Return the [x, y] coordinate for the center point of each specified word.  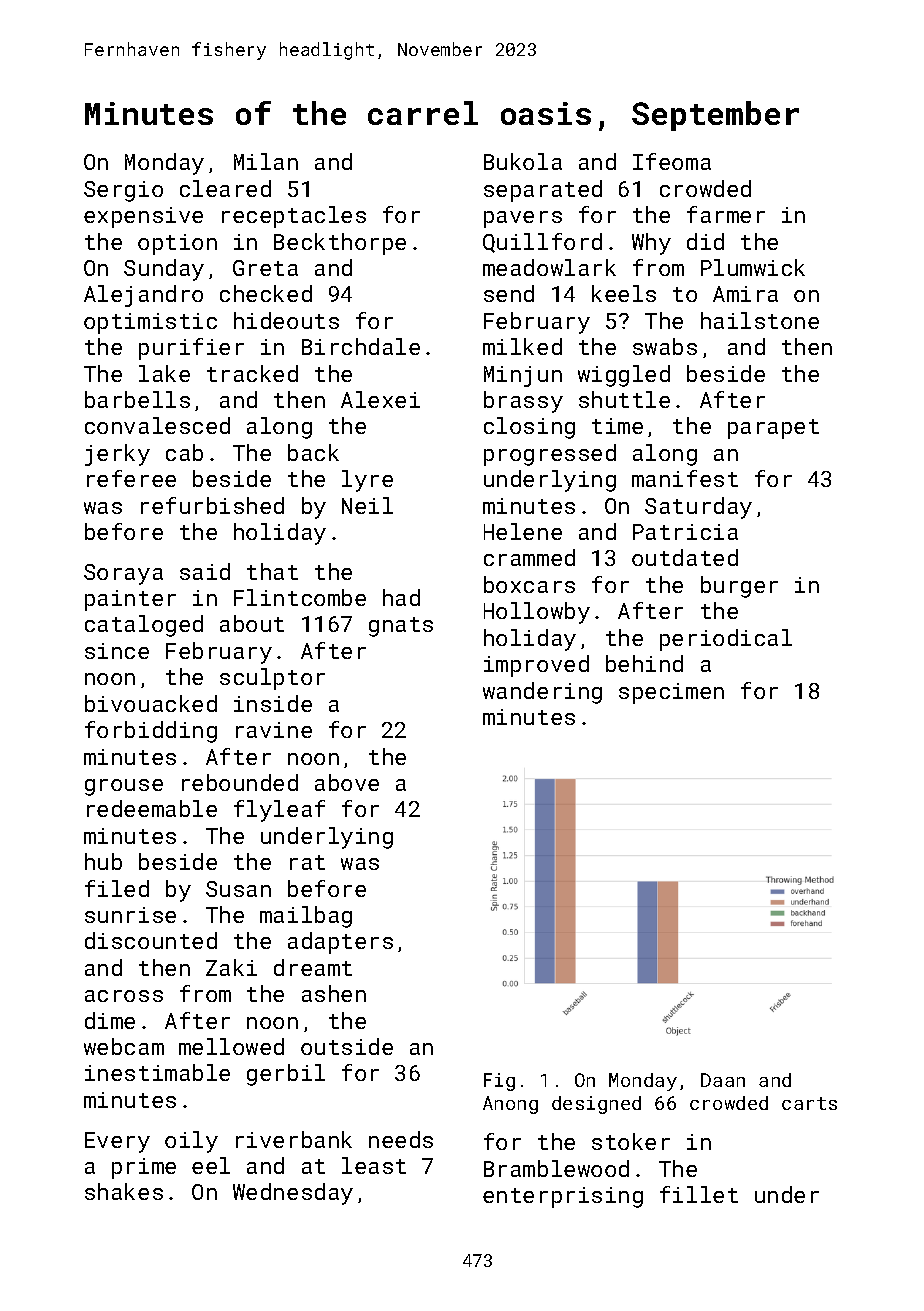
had [401, 597]
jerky [117, 455]
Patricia [685, 532]
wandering [542, 693]
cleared [225, 188]
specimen [671, 693]
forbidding [151, 732]
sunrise [130, 915]
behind [644, 663]
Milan [266, 161]
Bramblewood [556, 1168]
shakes [124, 1191]
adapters [340, 943]
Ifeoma [672, 161]
